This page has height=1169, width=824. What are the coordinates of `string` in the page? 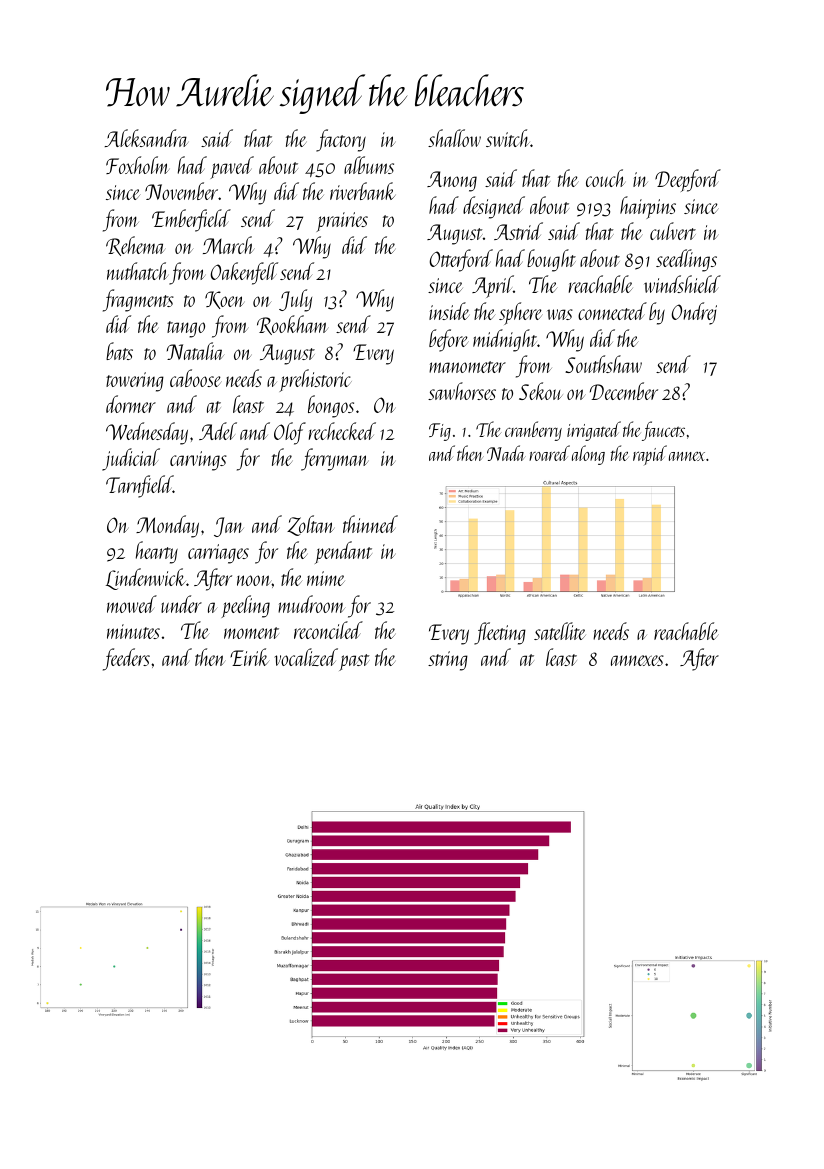 It's located at (448, 661).
